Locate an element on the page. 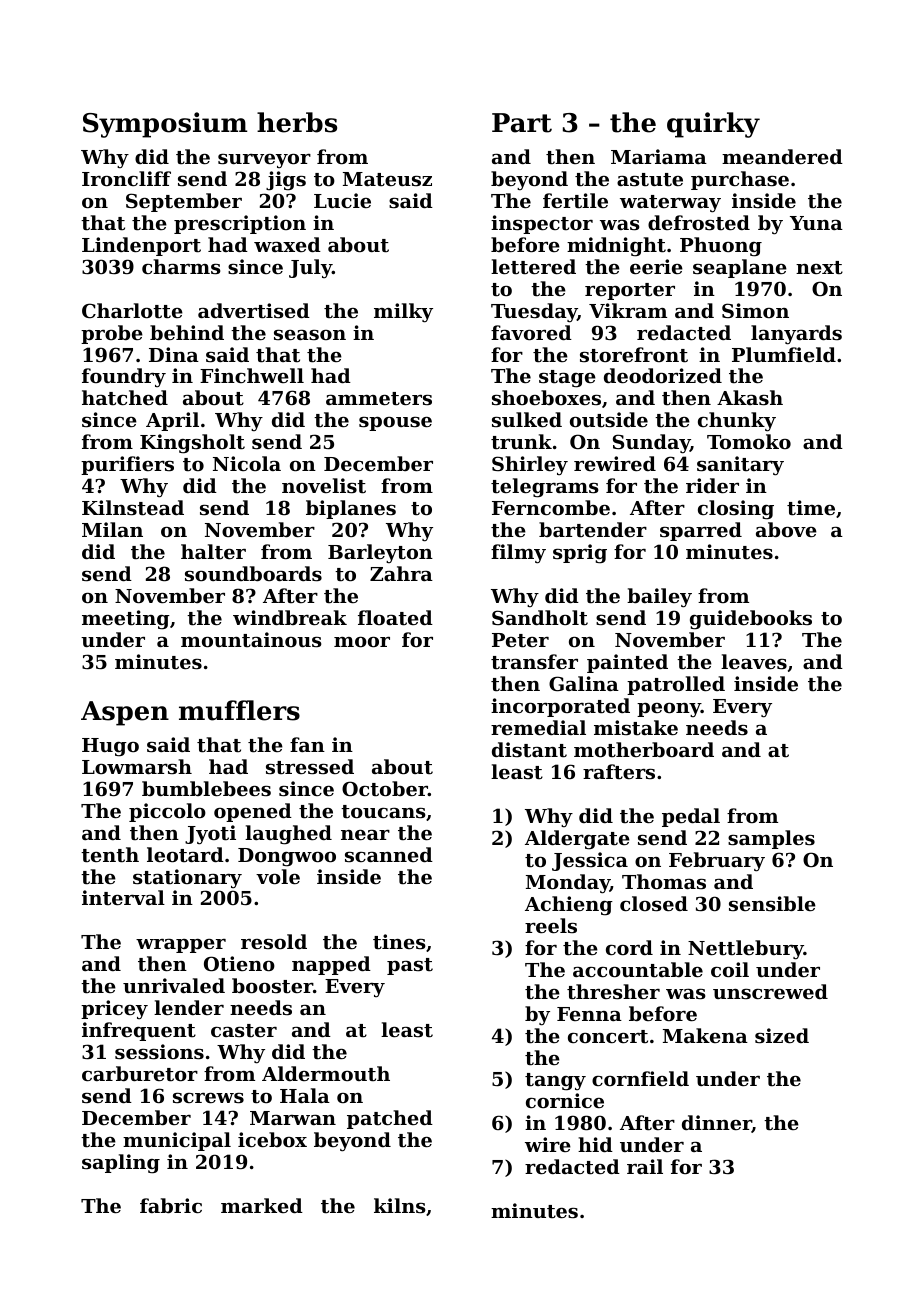 Image resolution: width=924 pixels, height=1311 pixels. Symposium is located at coordinates (165, 125).
